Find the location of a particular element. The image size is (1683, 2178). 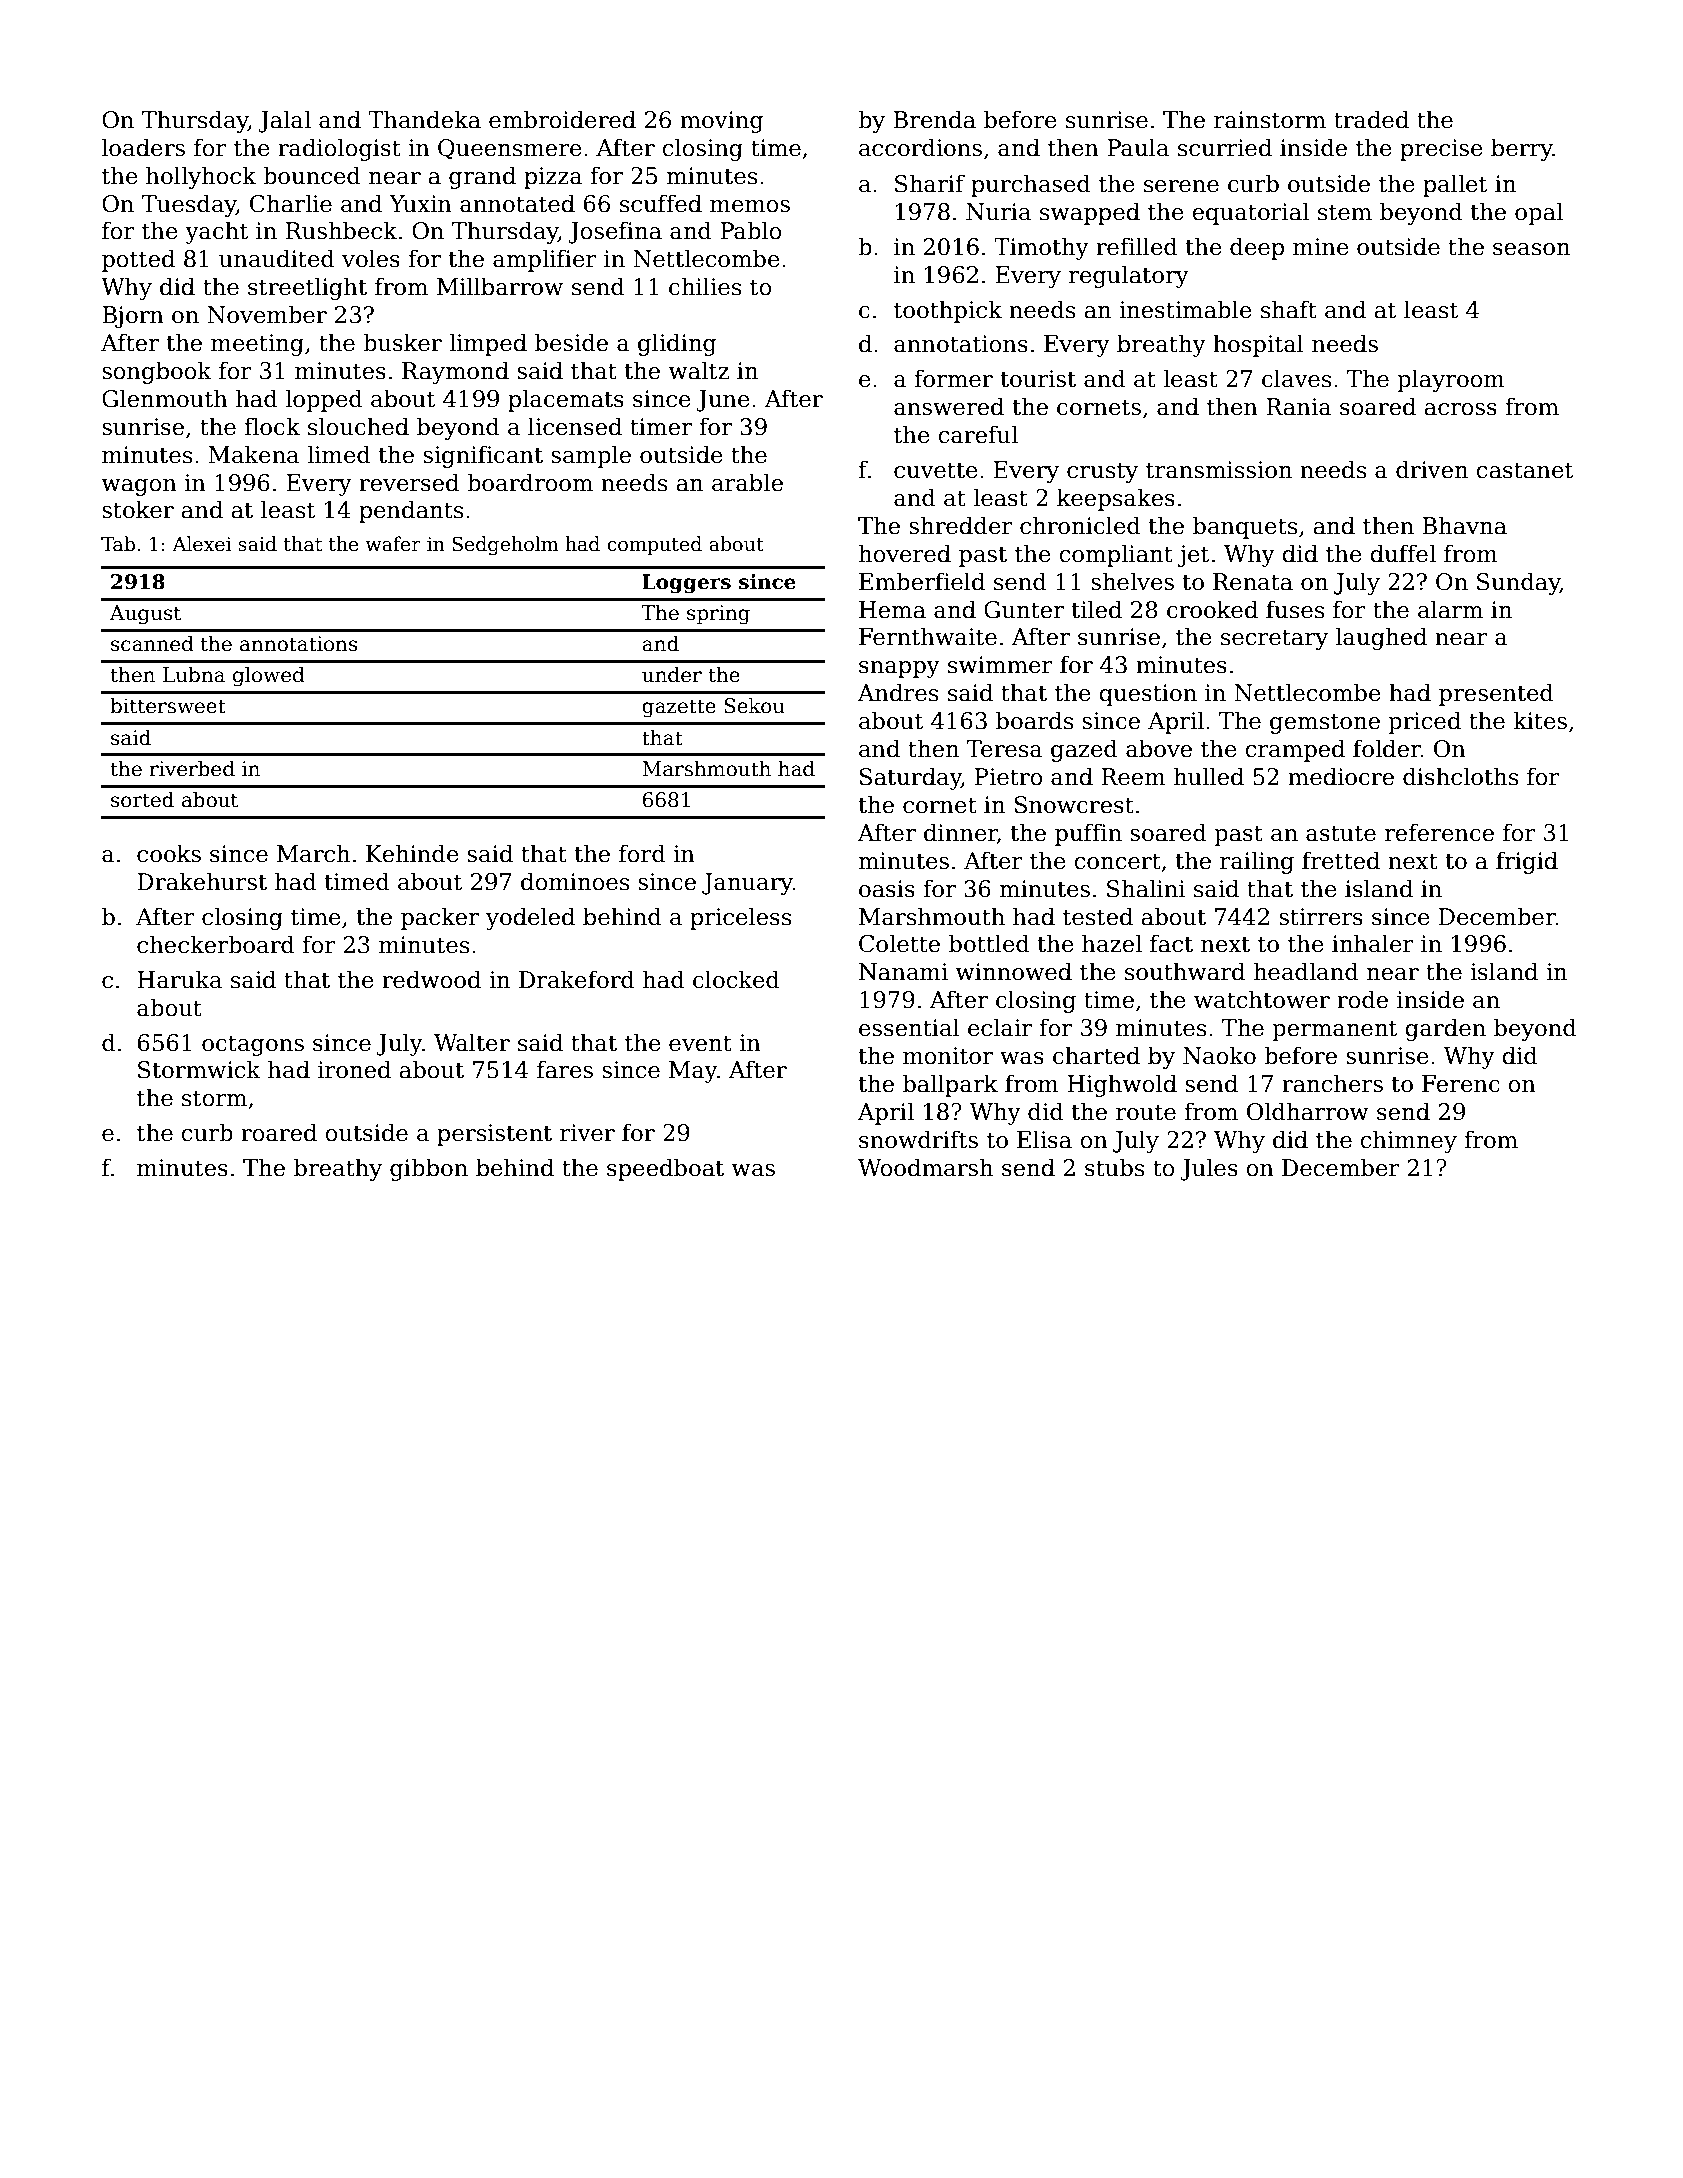

shredder is located at coordinates (961, 525).
